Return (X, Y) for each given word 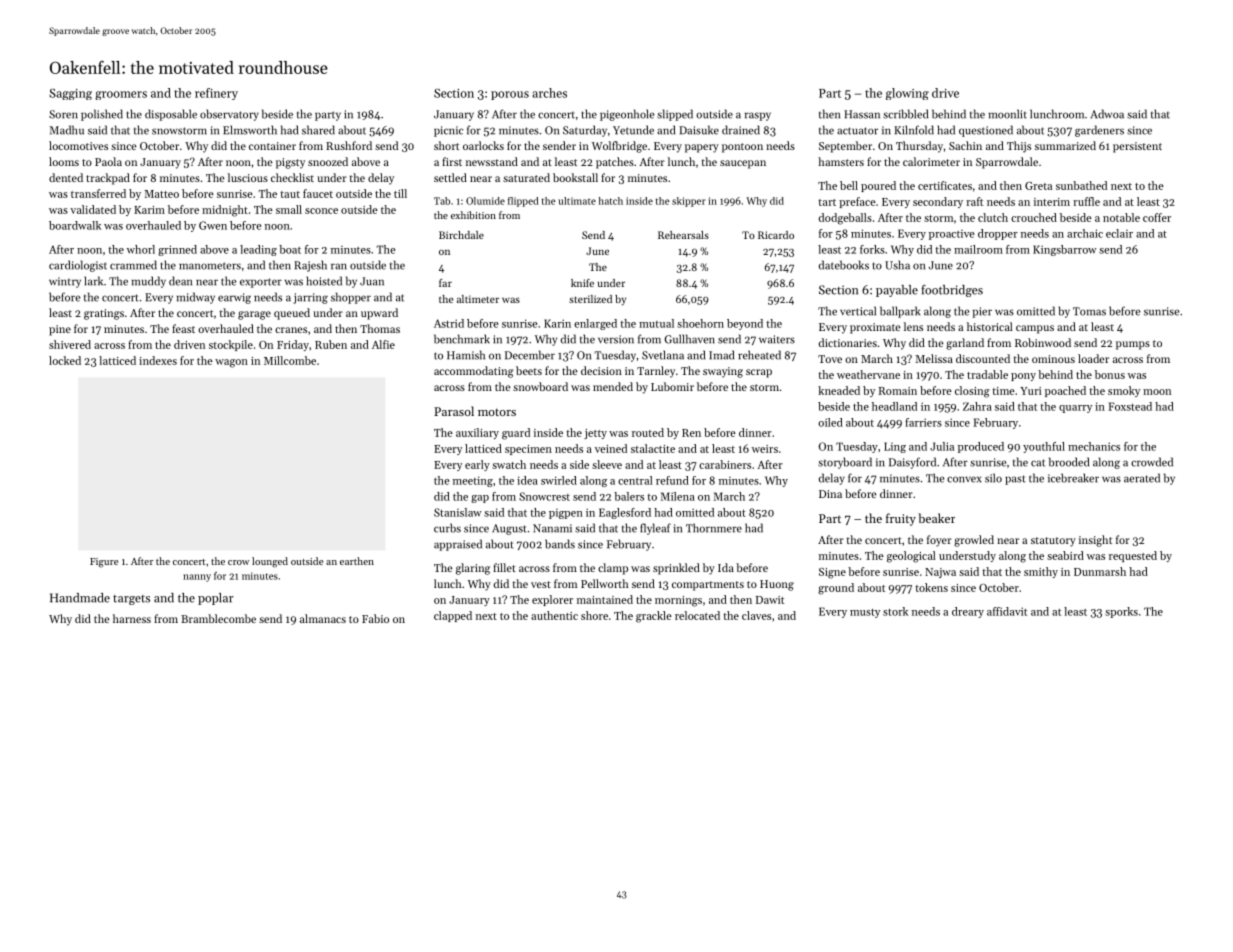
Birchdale (461, 235)
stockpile (231, 345)
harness (132, 618)
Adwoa (1107, 114)
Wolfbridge (619, 147)
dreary (968, 612)
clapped (453, 616)
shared (318, 130)
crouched (1034, 217)
